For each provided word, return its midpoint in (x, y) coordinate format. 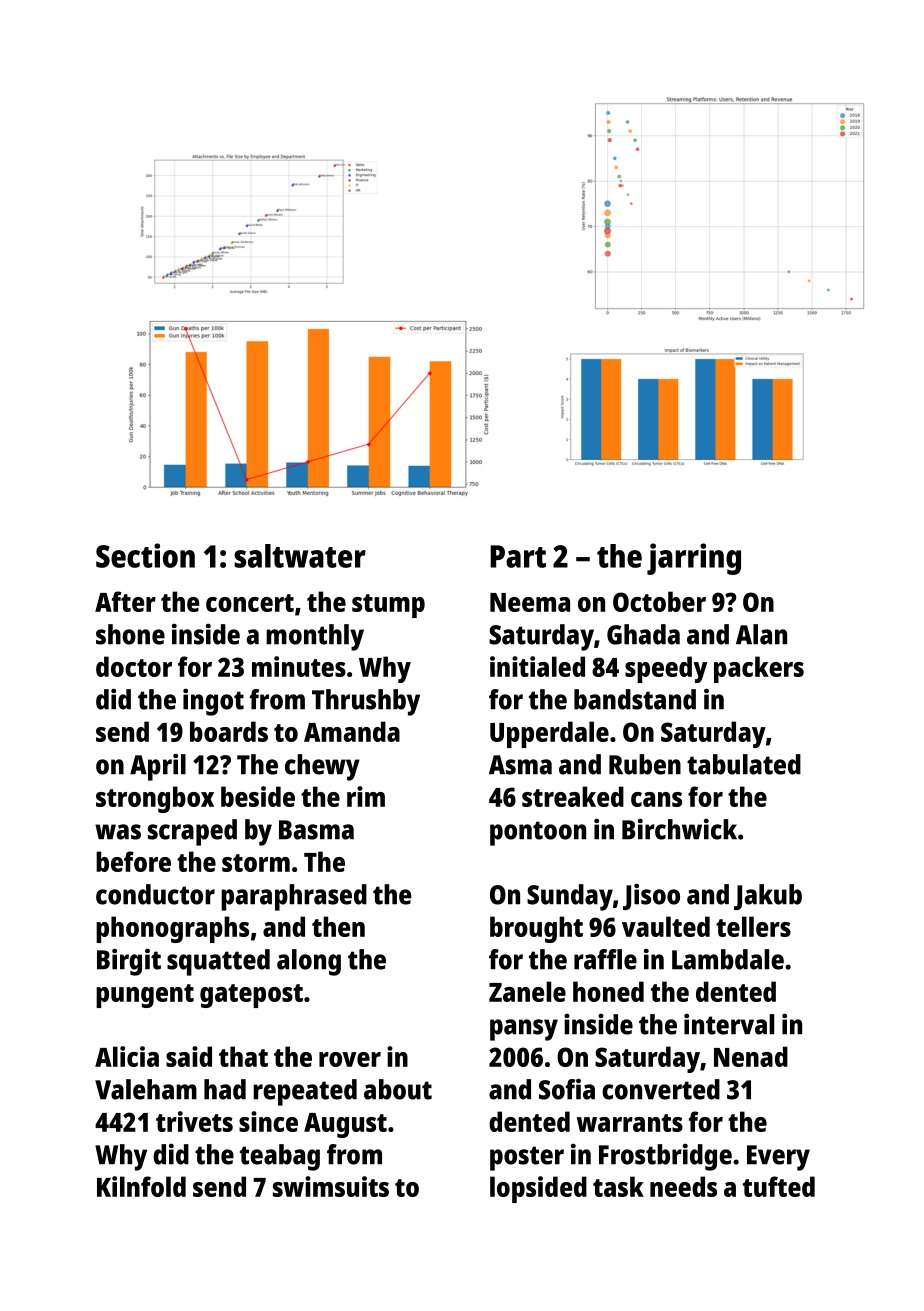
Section (145, 555)
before (133, 861)
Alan (761, 634)
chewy (322, 767)
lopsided (538, 1189)
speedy (666, 669)
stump (388, 606)
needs (683, 1186)
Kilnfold (141, 1186)
